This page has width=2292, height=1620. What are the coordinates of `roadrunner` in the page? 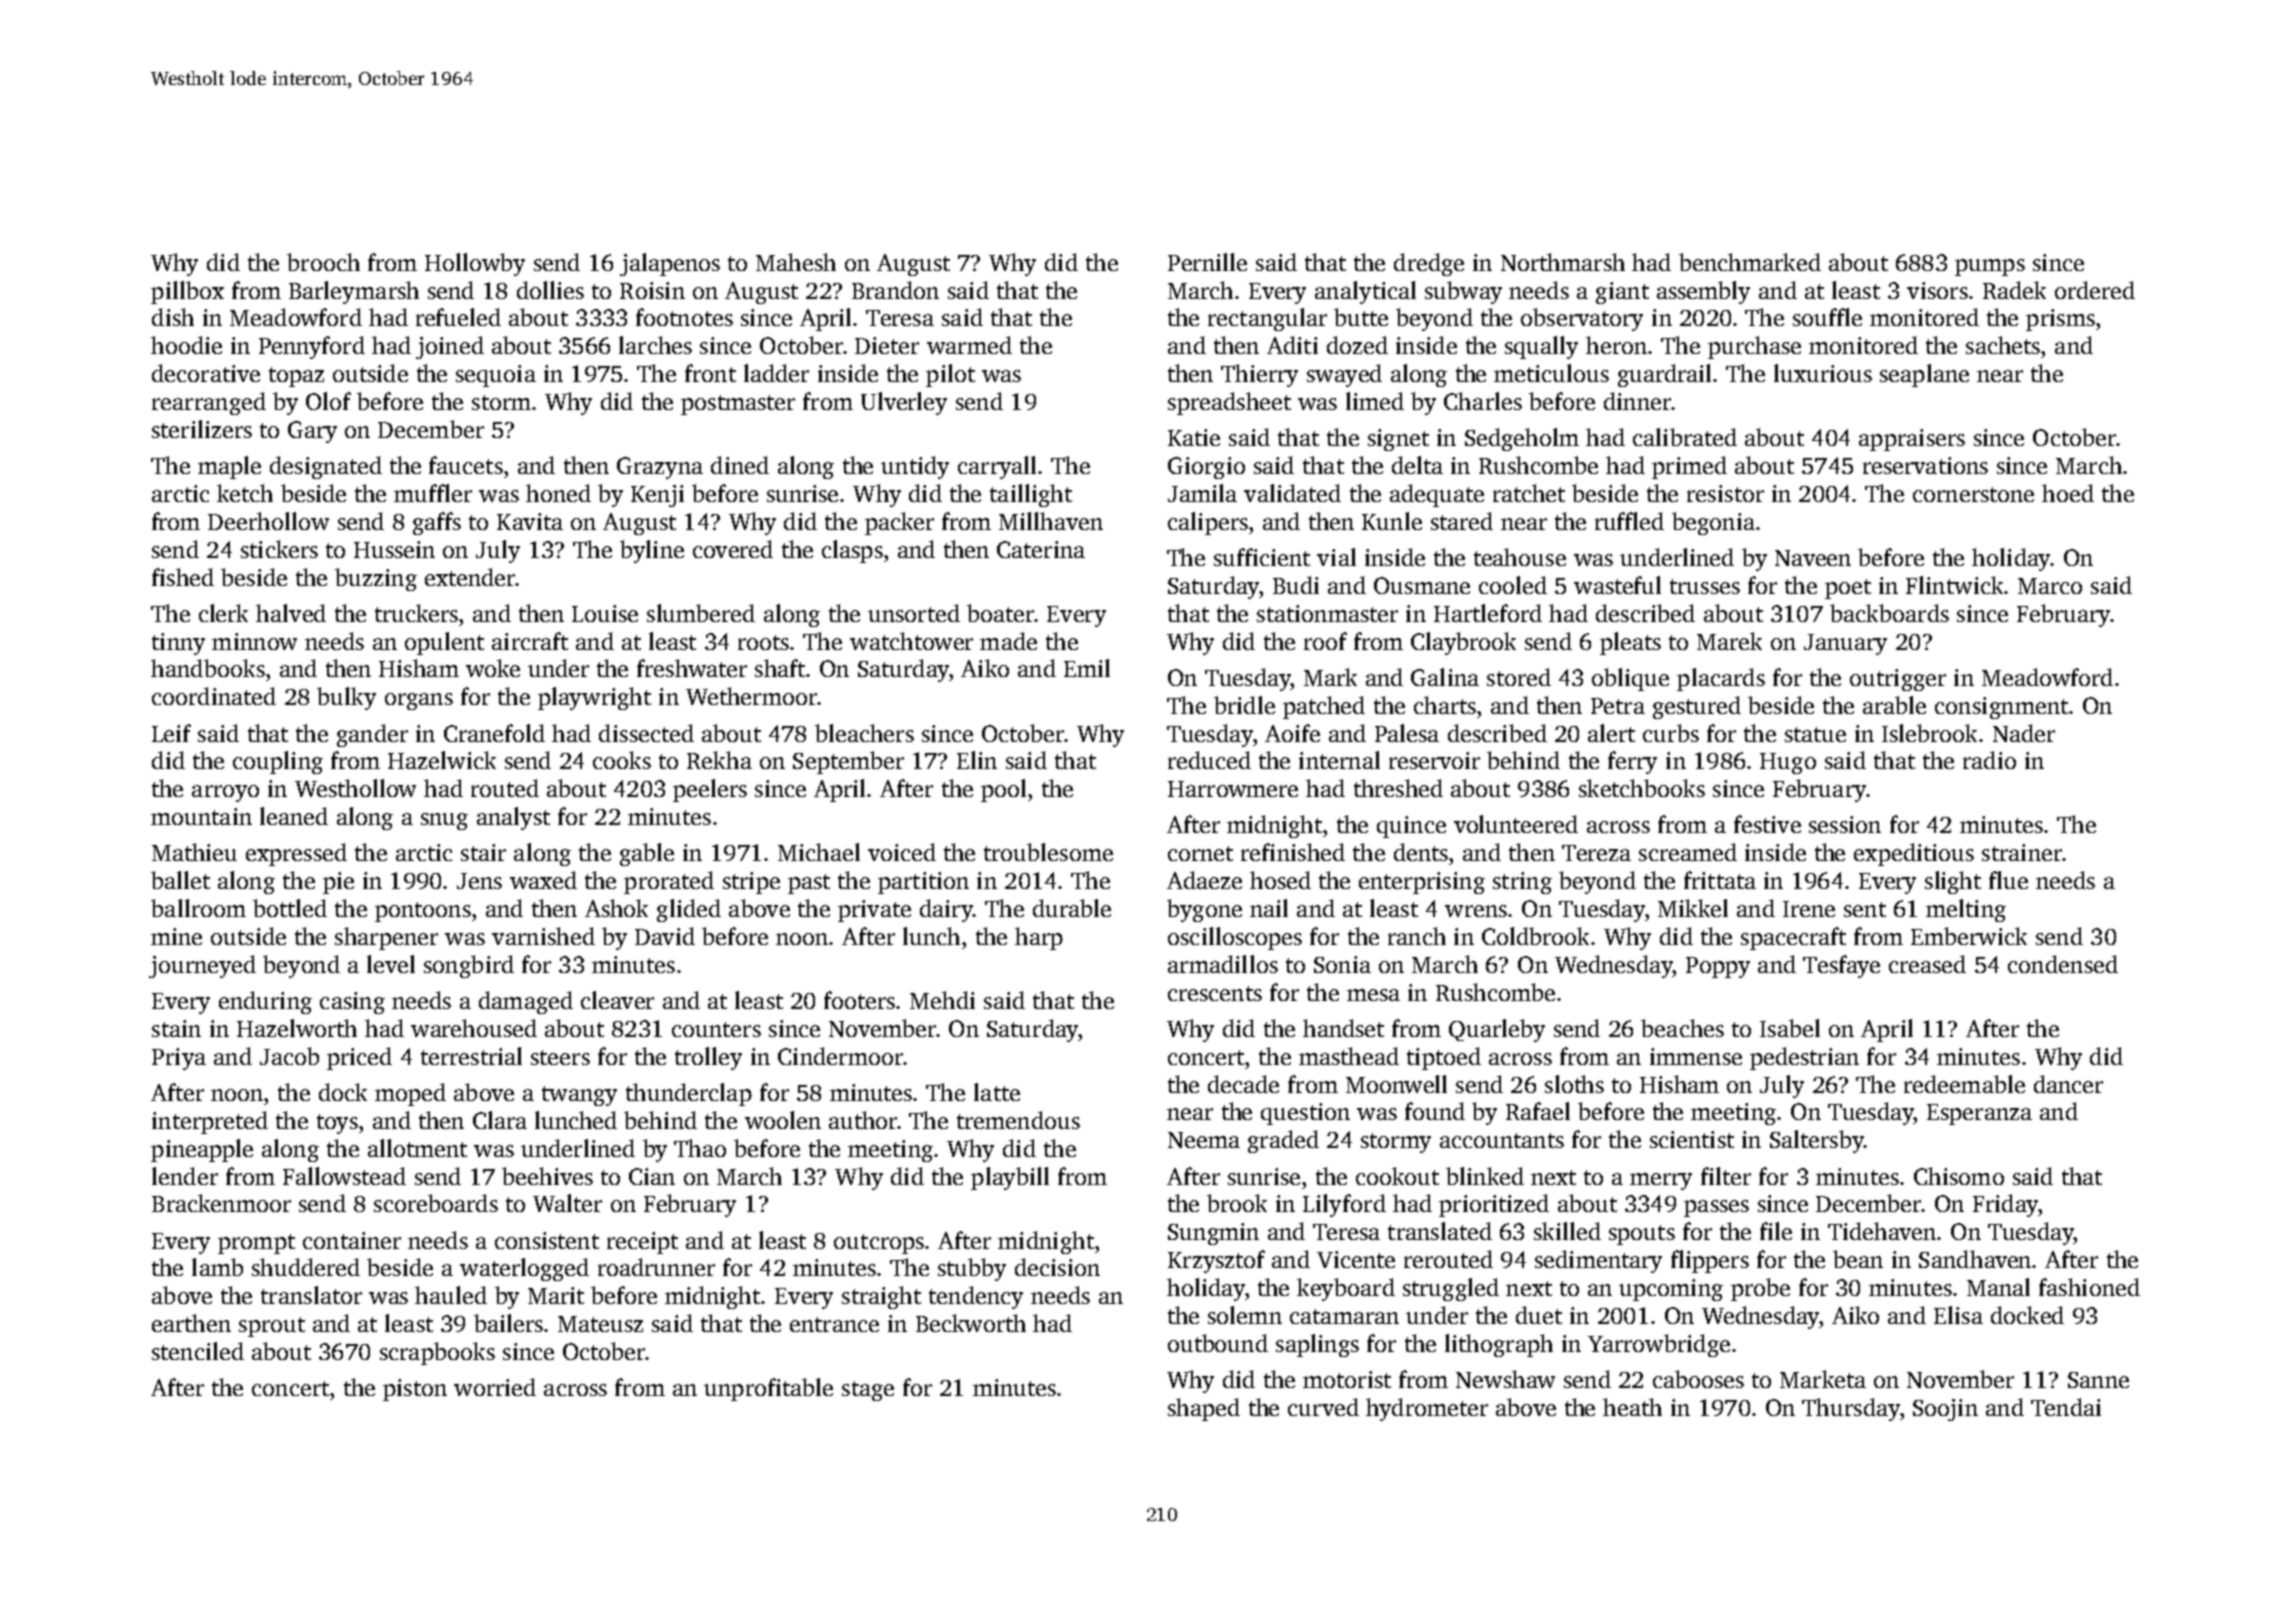 It's located at (656, 1267).
